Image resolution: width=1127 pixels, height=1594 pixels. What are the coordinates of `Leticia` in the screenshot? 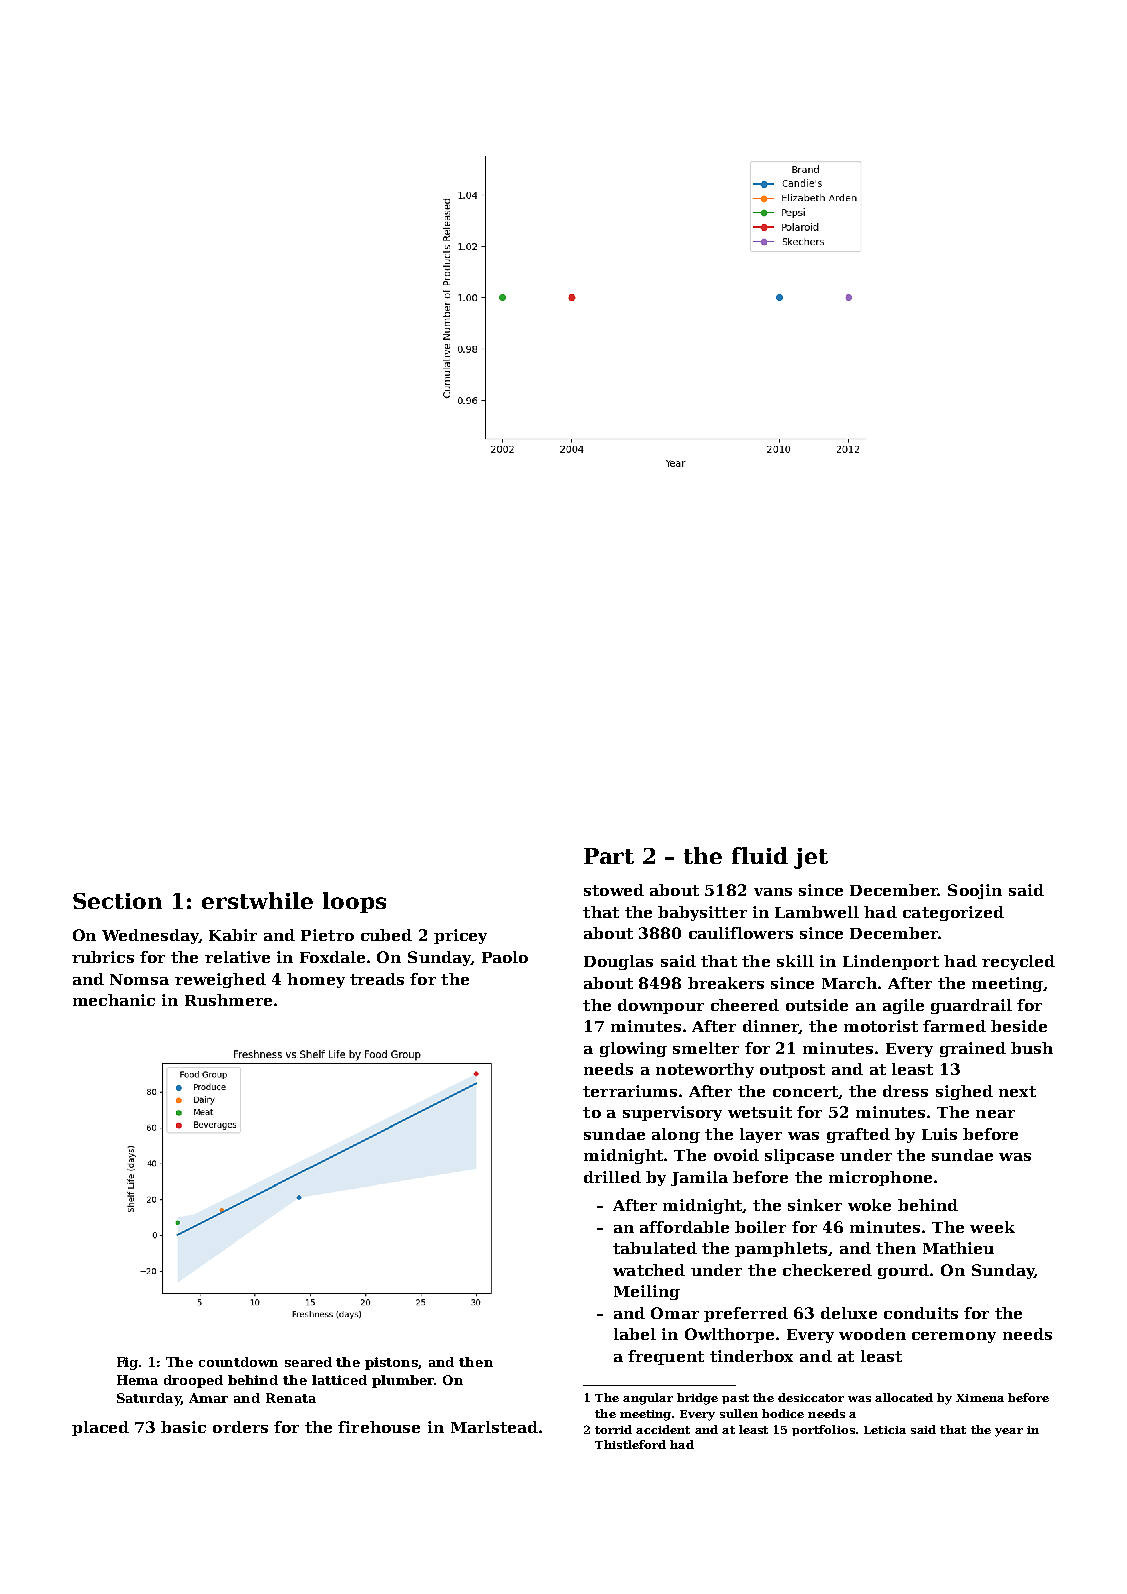 It's located at (885, 1430).
